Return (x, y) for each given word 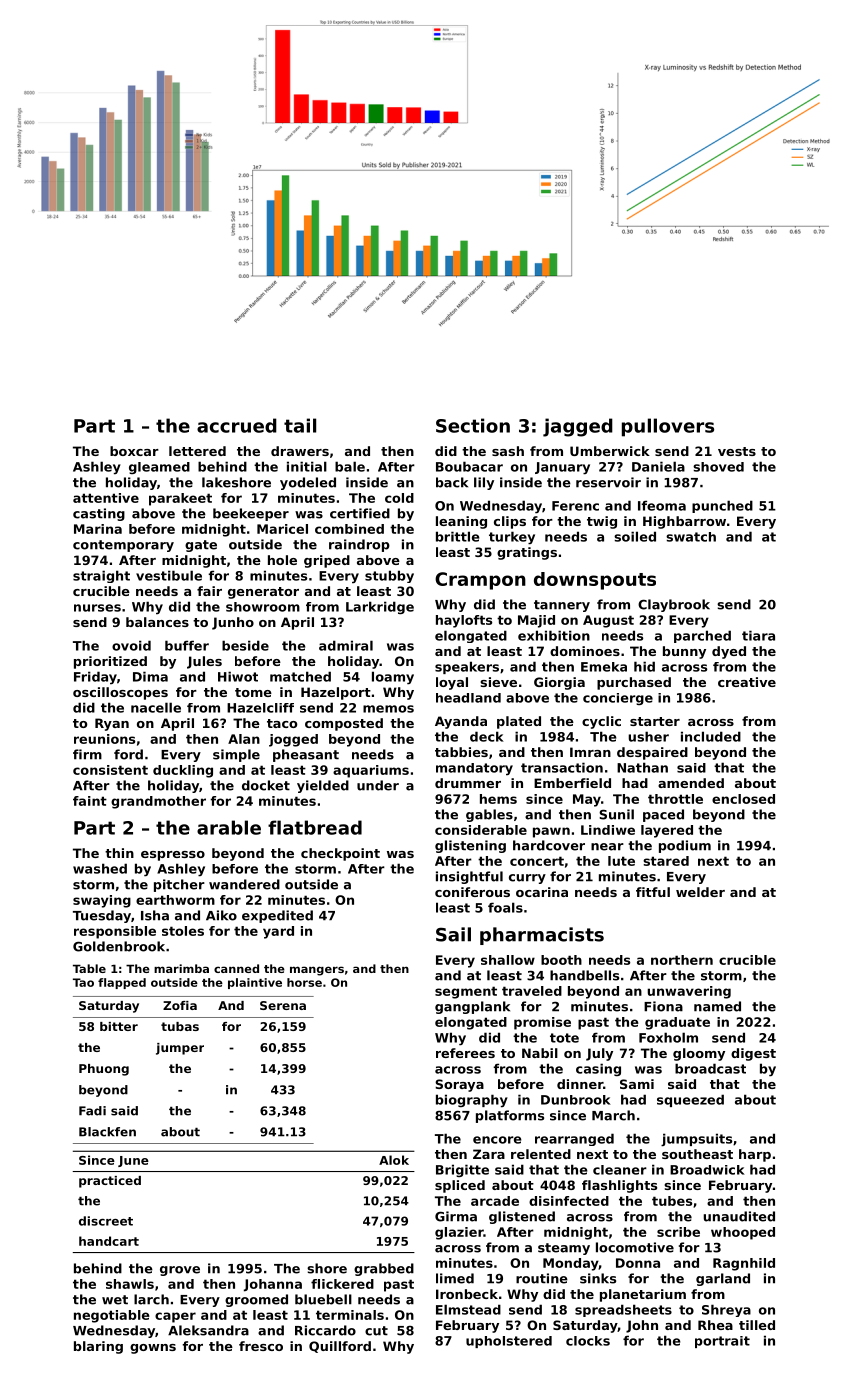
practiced (110, 1182)
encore (497, 1140)
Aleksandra (208, 1330)
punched (722, 506)
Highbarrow (684, 522)
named (717, 1006)
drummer (468, 783)
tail (300, 425)
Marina (98, 529)
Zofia (180, 1005)
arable (229, 827)
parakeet (180, 499)
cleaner (620, 1170)
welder (700, 892)
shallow (508, 960)
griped (327, 561)
